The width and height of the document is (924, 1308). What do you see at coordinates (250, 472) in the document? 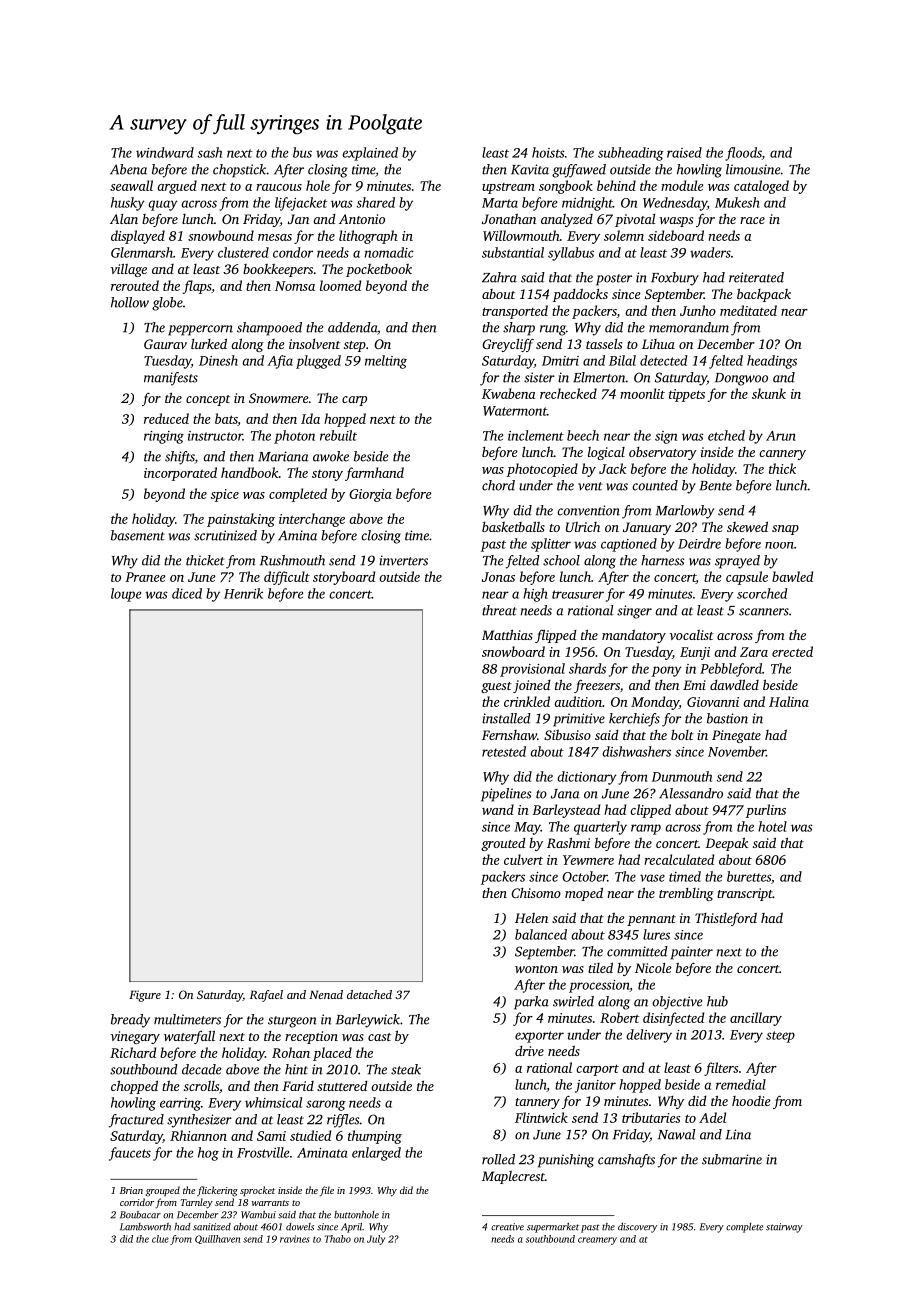
I see `handbook` at bounding box center [250, 472].
